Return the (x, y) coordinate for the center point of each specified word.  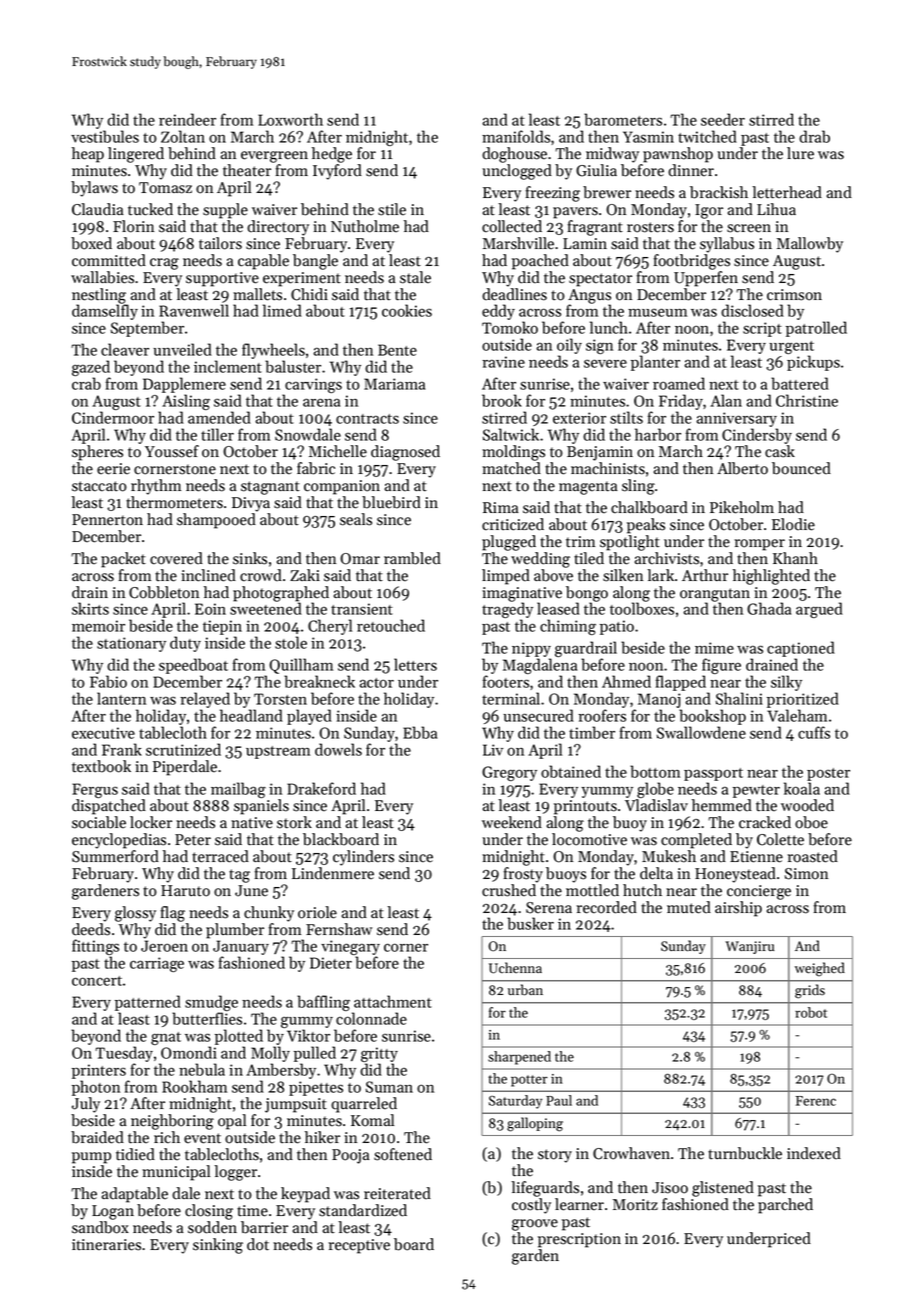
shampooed (216, 521)
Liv (493, 750)
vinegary (350, 947)
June (251, 891)
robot (811, 1012)
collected (512, 226)
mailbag (238, 790)
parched (785, 1206)
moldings (513, 453)
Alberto (742, 468)
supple (225, 211)
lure (800, 153)
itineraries (106, 1245)
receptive (359, 1246)
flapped (681, 683)
